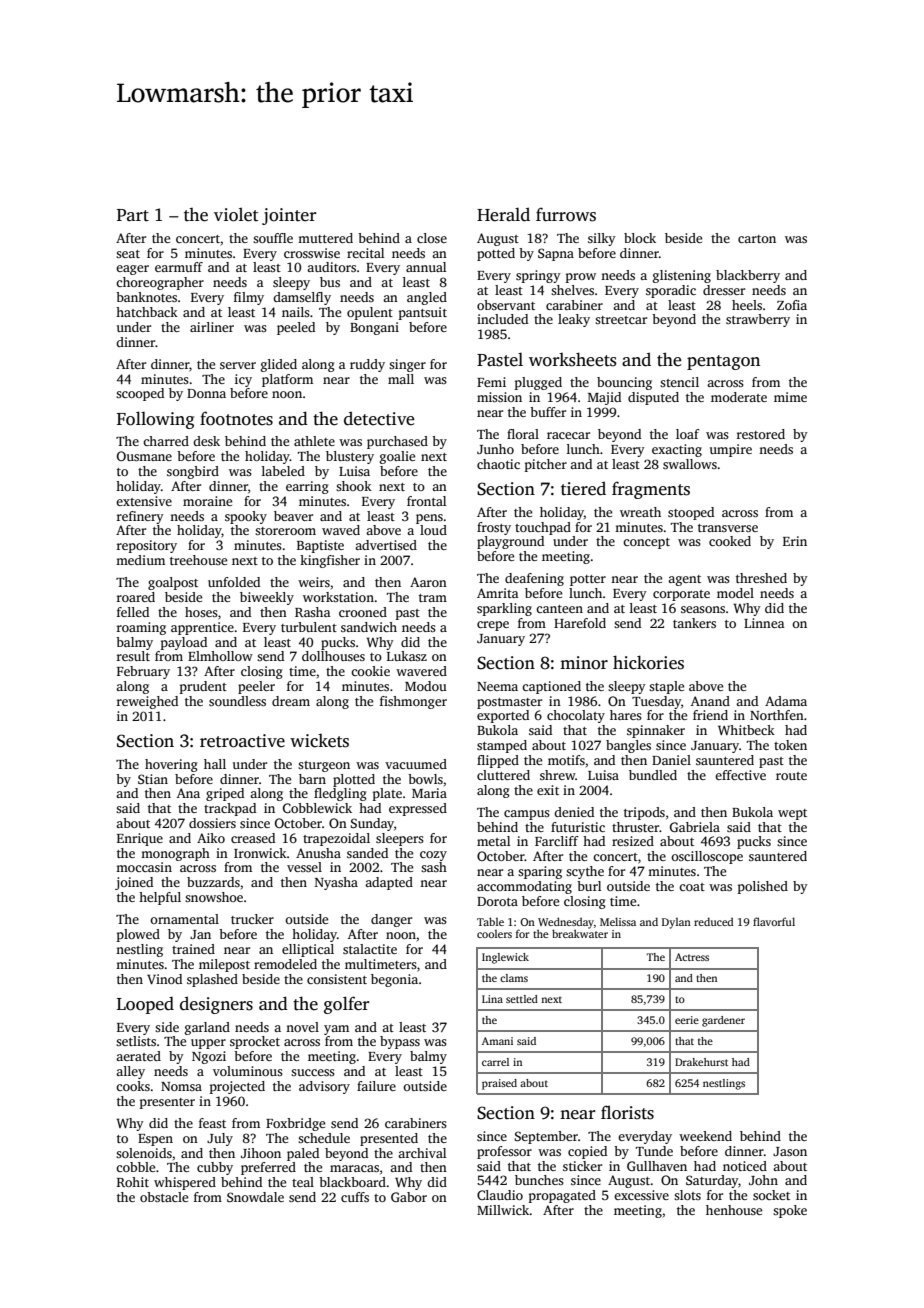 This screenshot has height=1308, width=924. Describe the element at coordinates (624, 383) in the screenshot. I see `bouncing` at that location.
